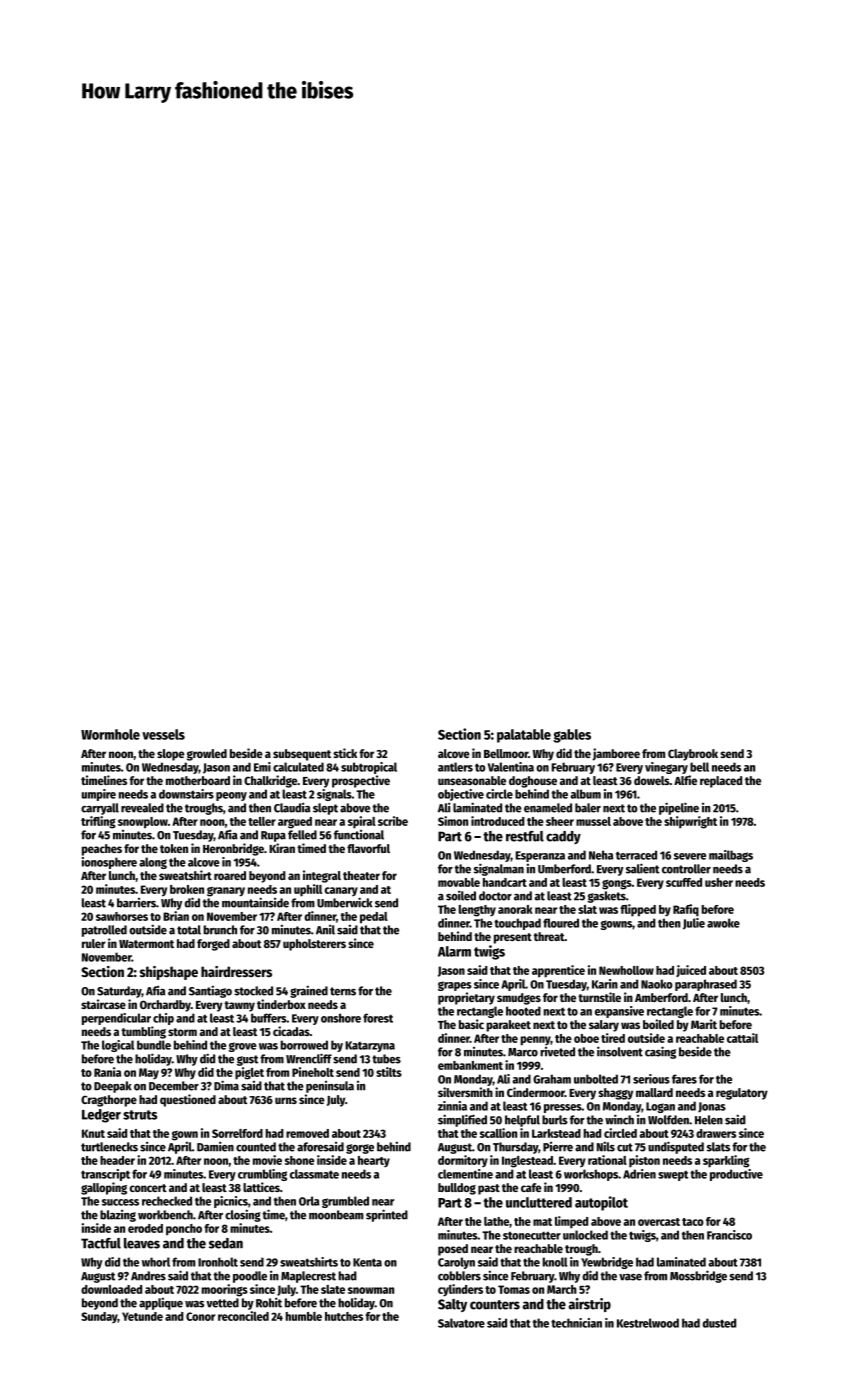 Image resolution: width=849 pixels, height=1400 pixels. I want to click on gorge, so click(360, 1149).
